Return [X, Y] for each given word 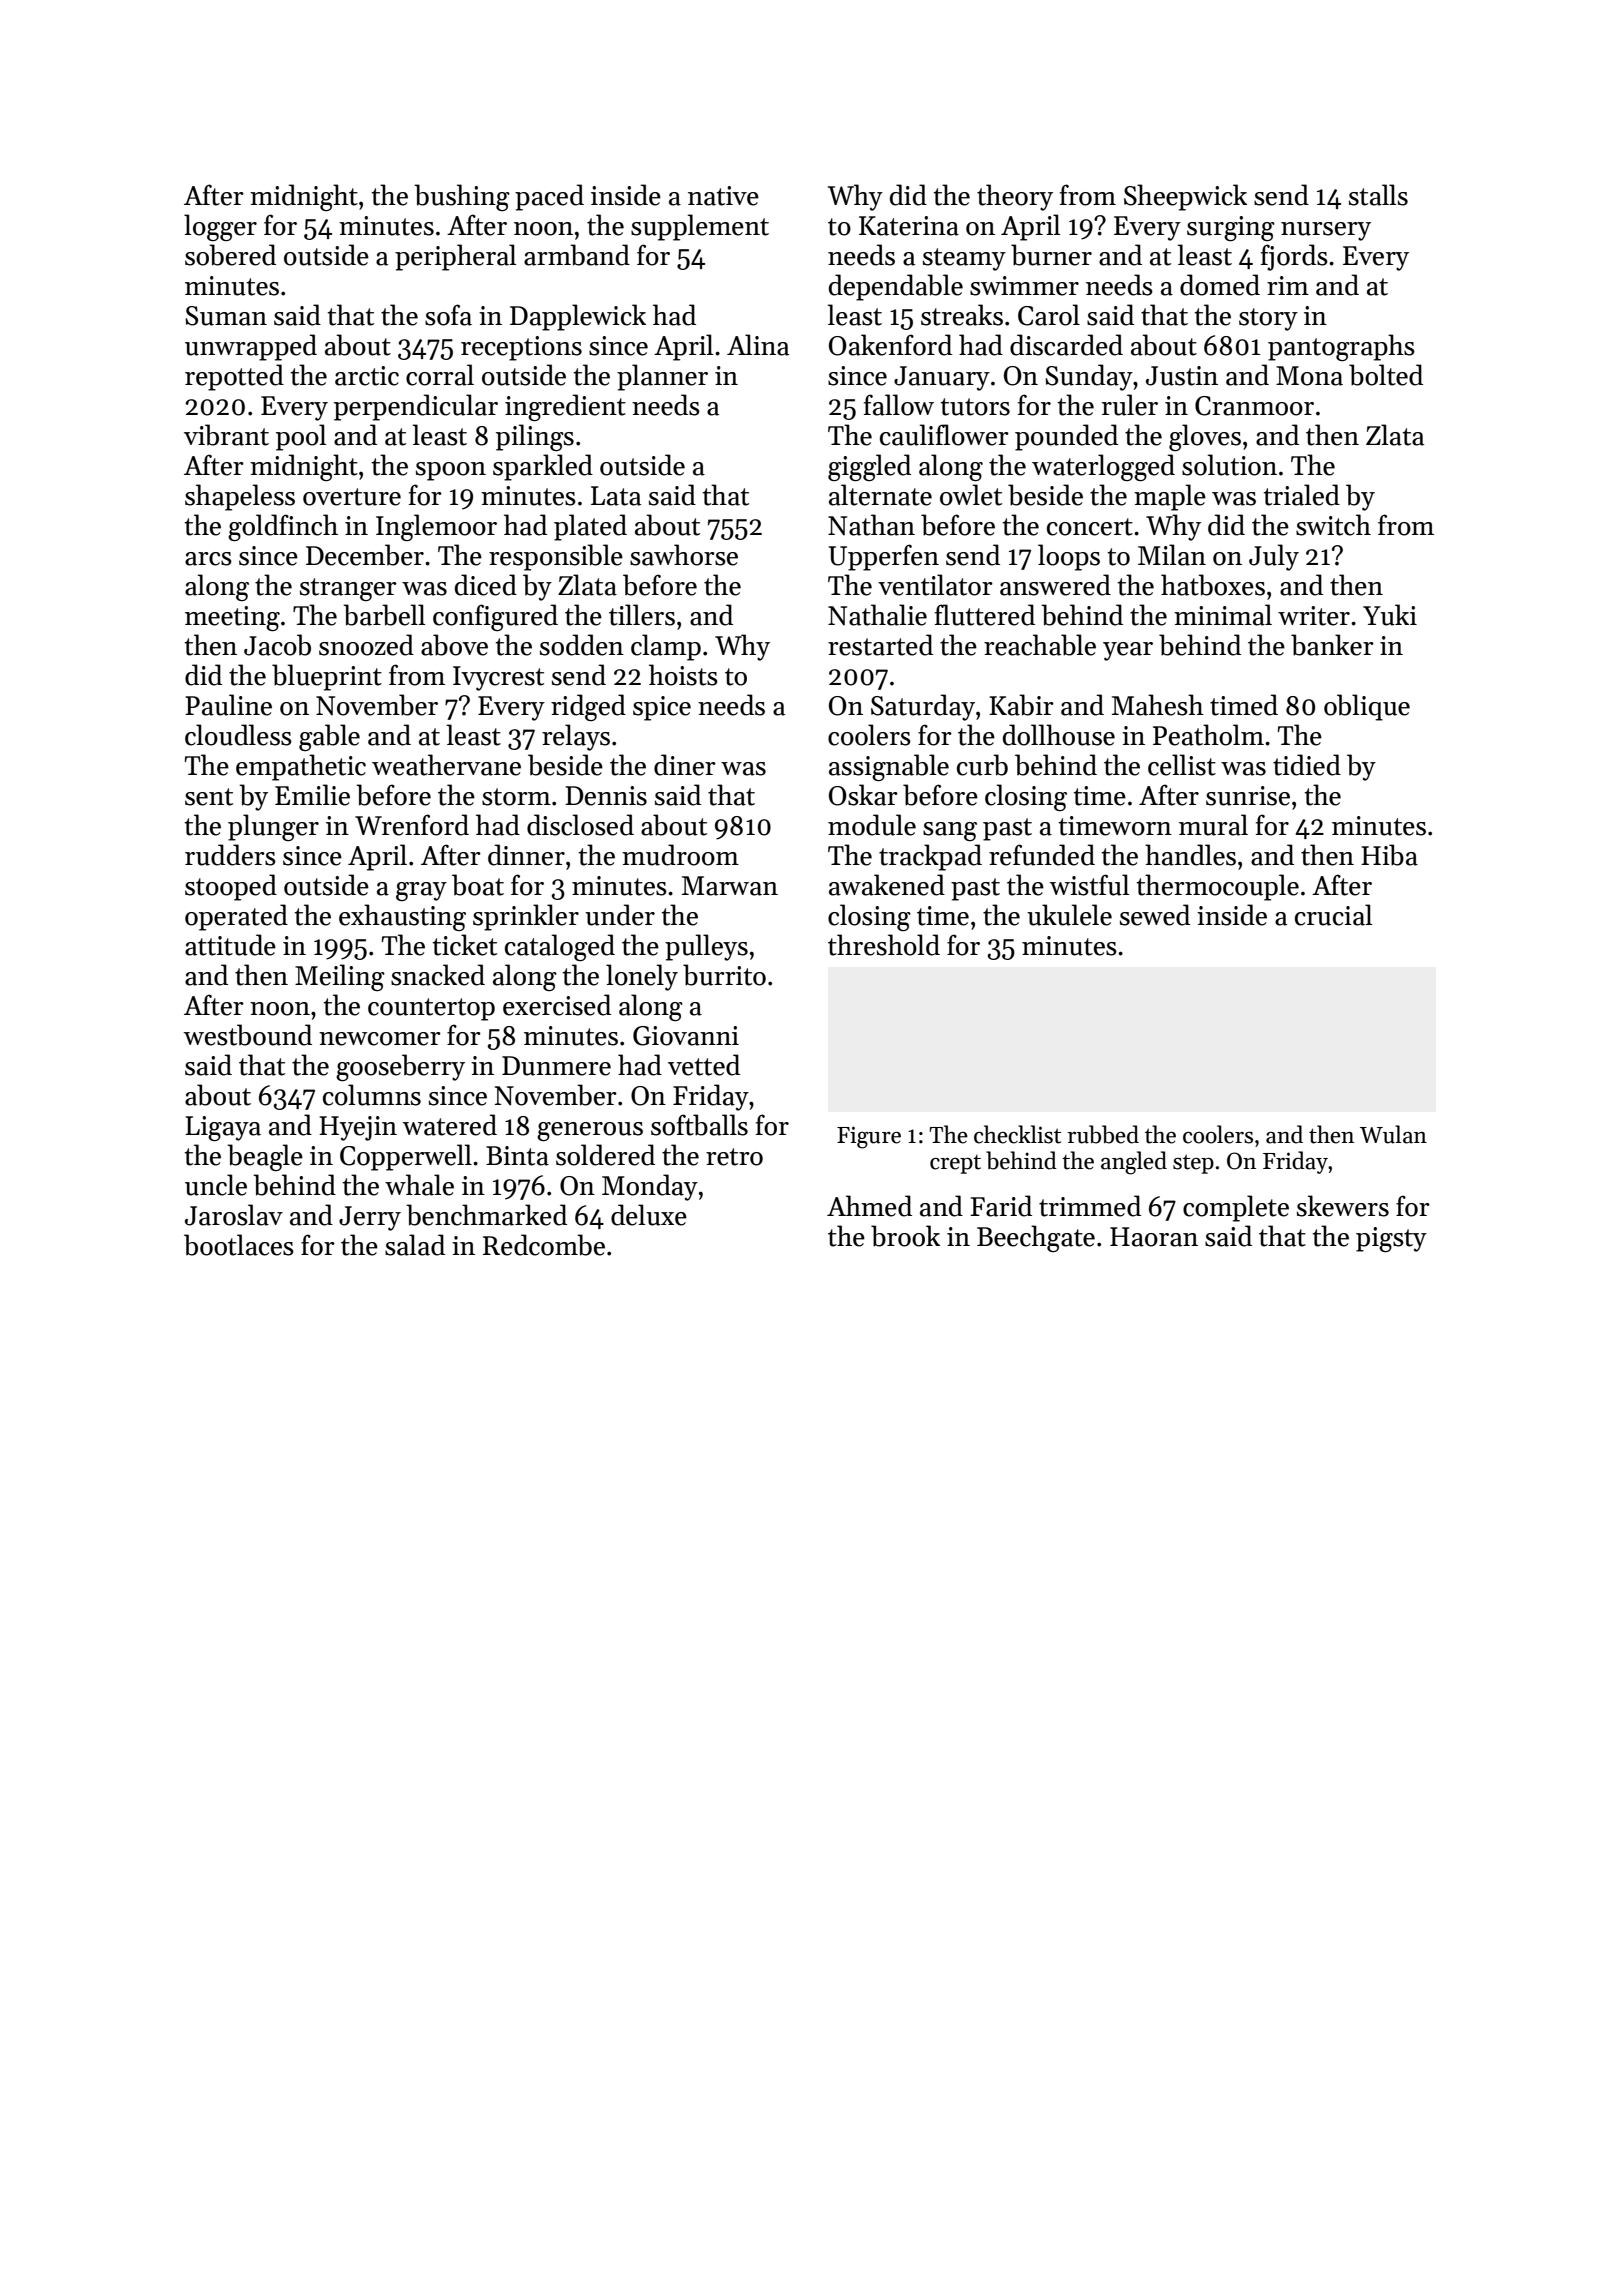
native [723, 196]
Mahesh [1158, 705]
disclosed [580, 825]
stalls [1378, 195]
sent [209, 797]
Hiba [1389, 855]
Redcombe [544, 1245]
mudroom [680, 855]
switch [1333, 525]
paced [549, 197]
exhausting [402, 917]
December [365, 555]
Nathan [871, 525]
